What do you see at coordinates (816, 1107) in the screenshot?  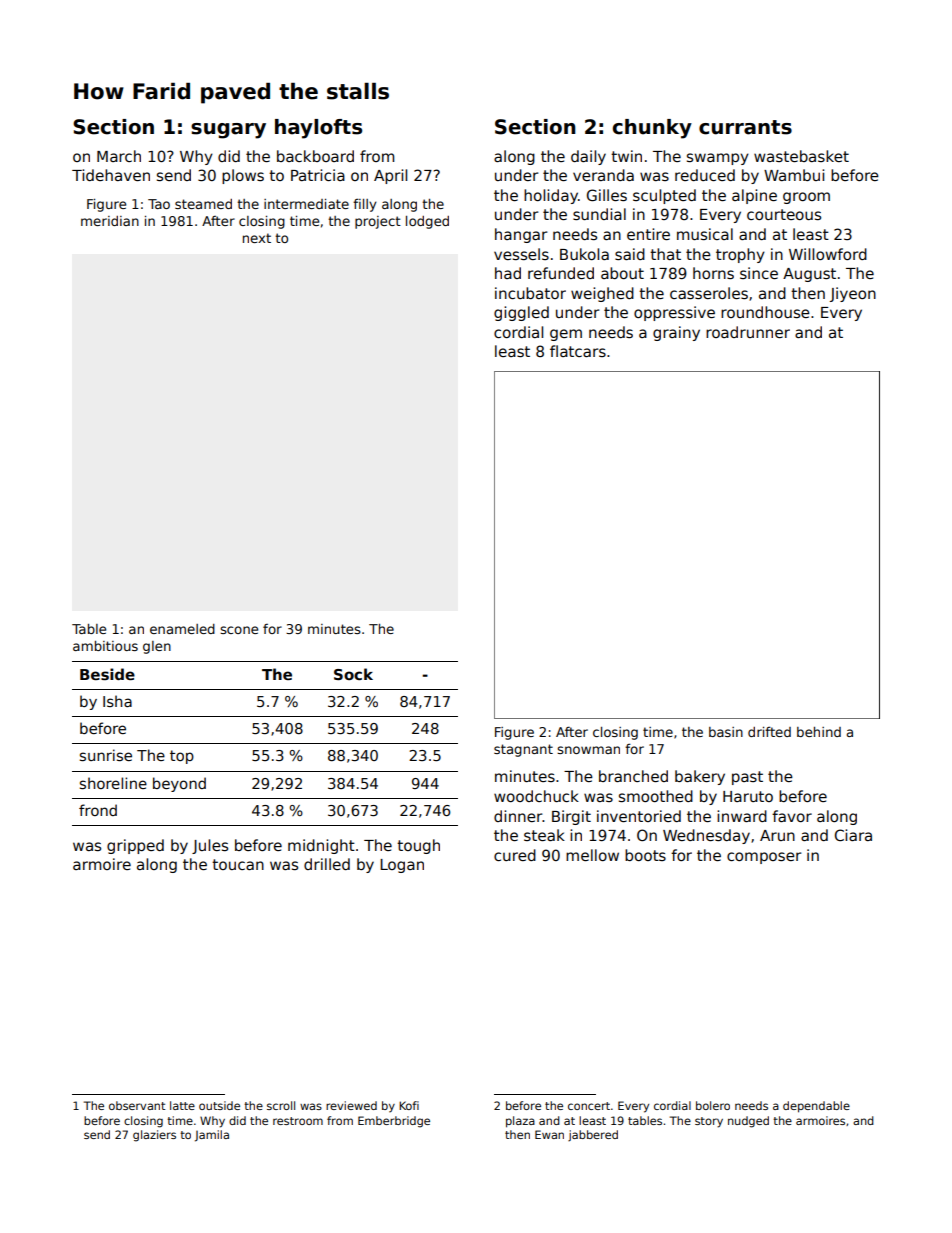 I see `dependable` at bounding box center [816, 1107].
